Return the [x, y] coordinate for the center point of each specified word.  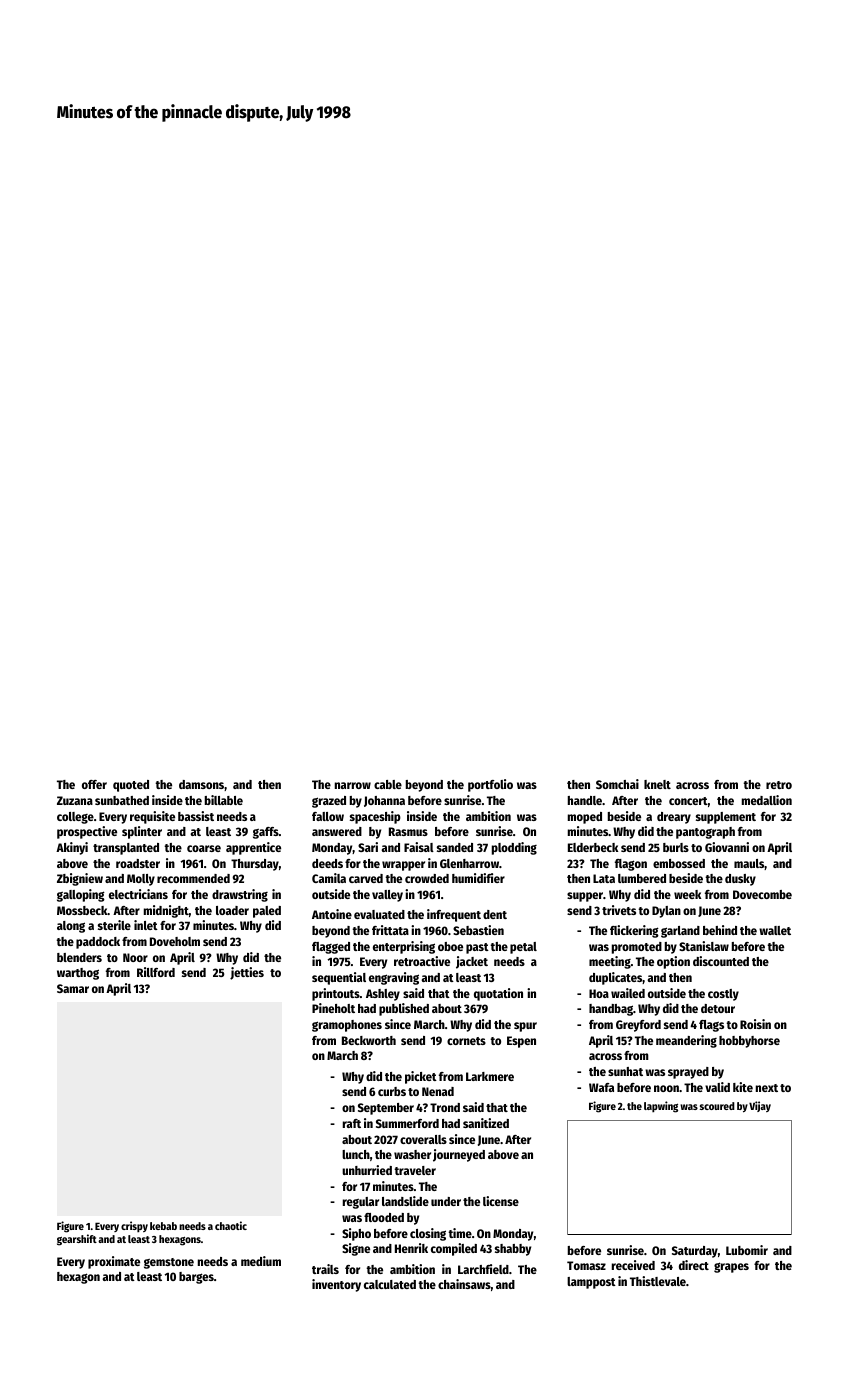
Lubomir [747, 1250]
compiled [454, 1249]
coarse [204, 848]
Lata [604, 878]
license [501, 1201]
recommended [193, 878]
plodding [514, 848]
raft [352, 1123]
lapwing [661, 1107]
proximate [114, 1262]
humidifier [478, 878]
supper [585, 897]
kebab [163, 1226]
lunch [356, 1154]
